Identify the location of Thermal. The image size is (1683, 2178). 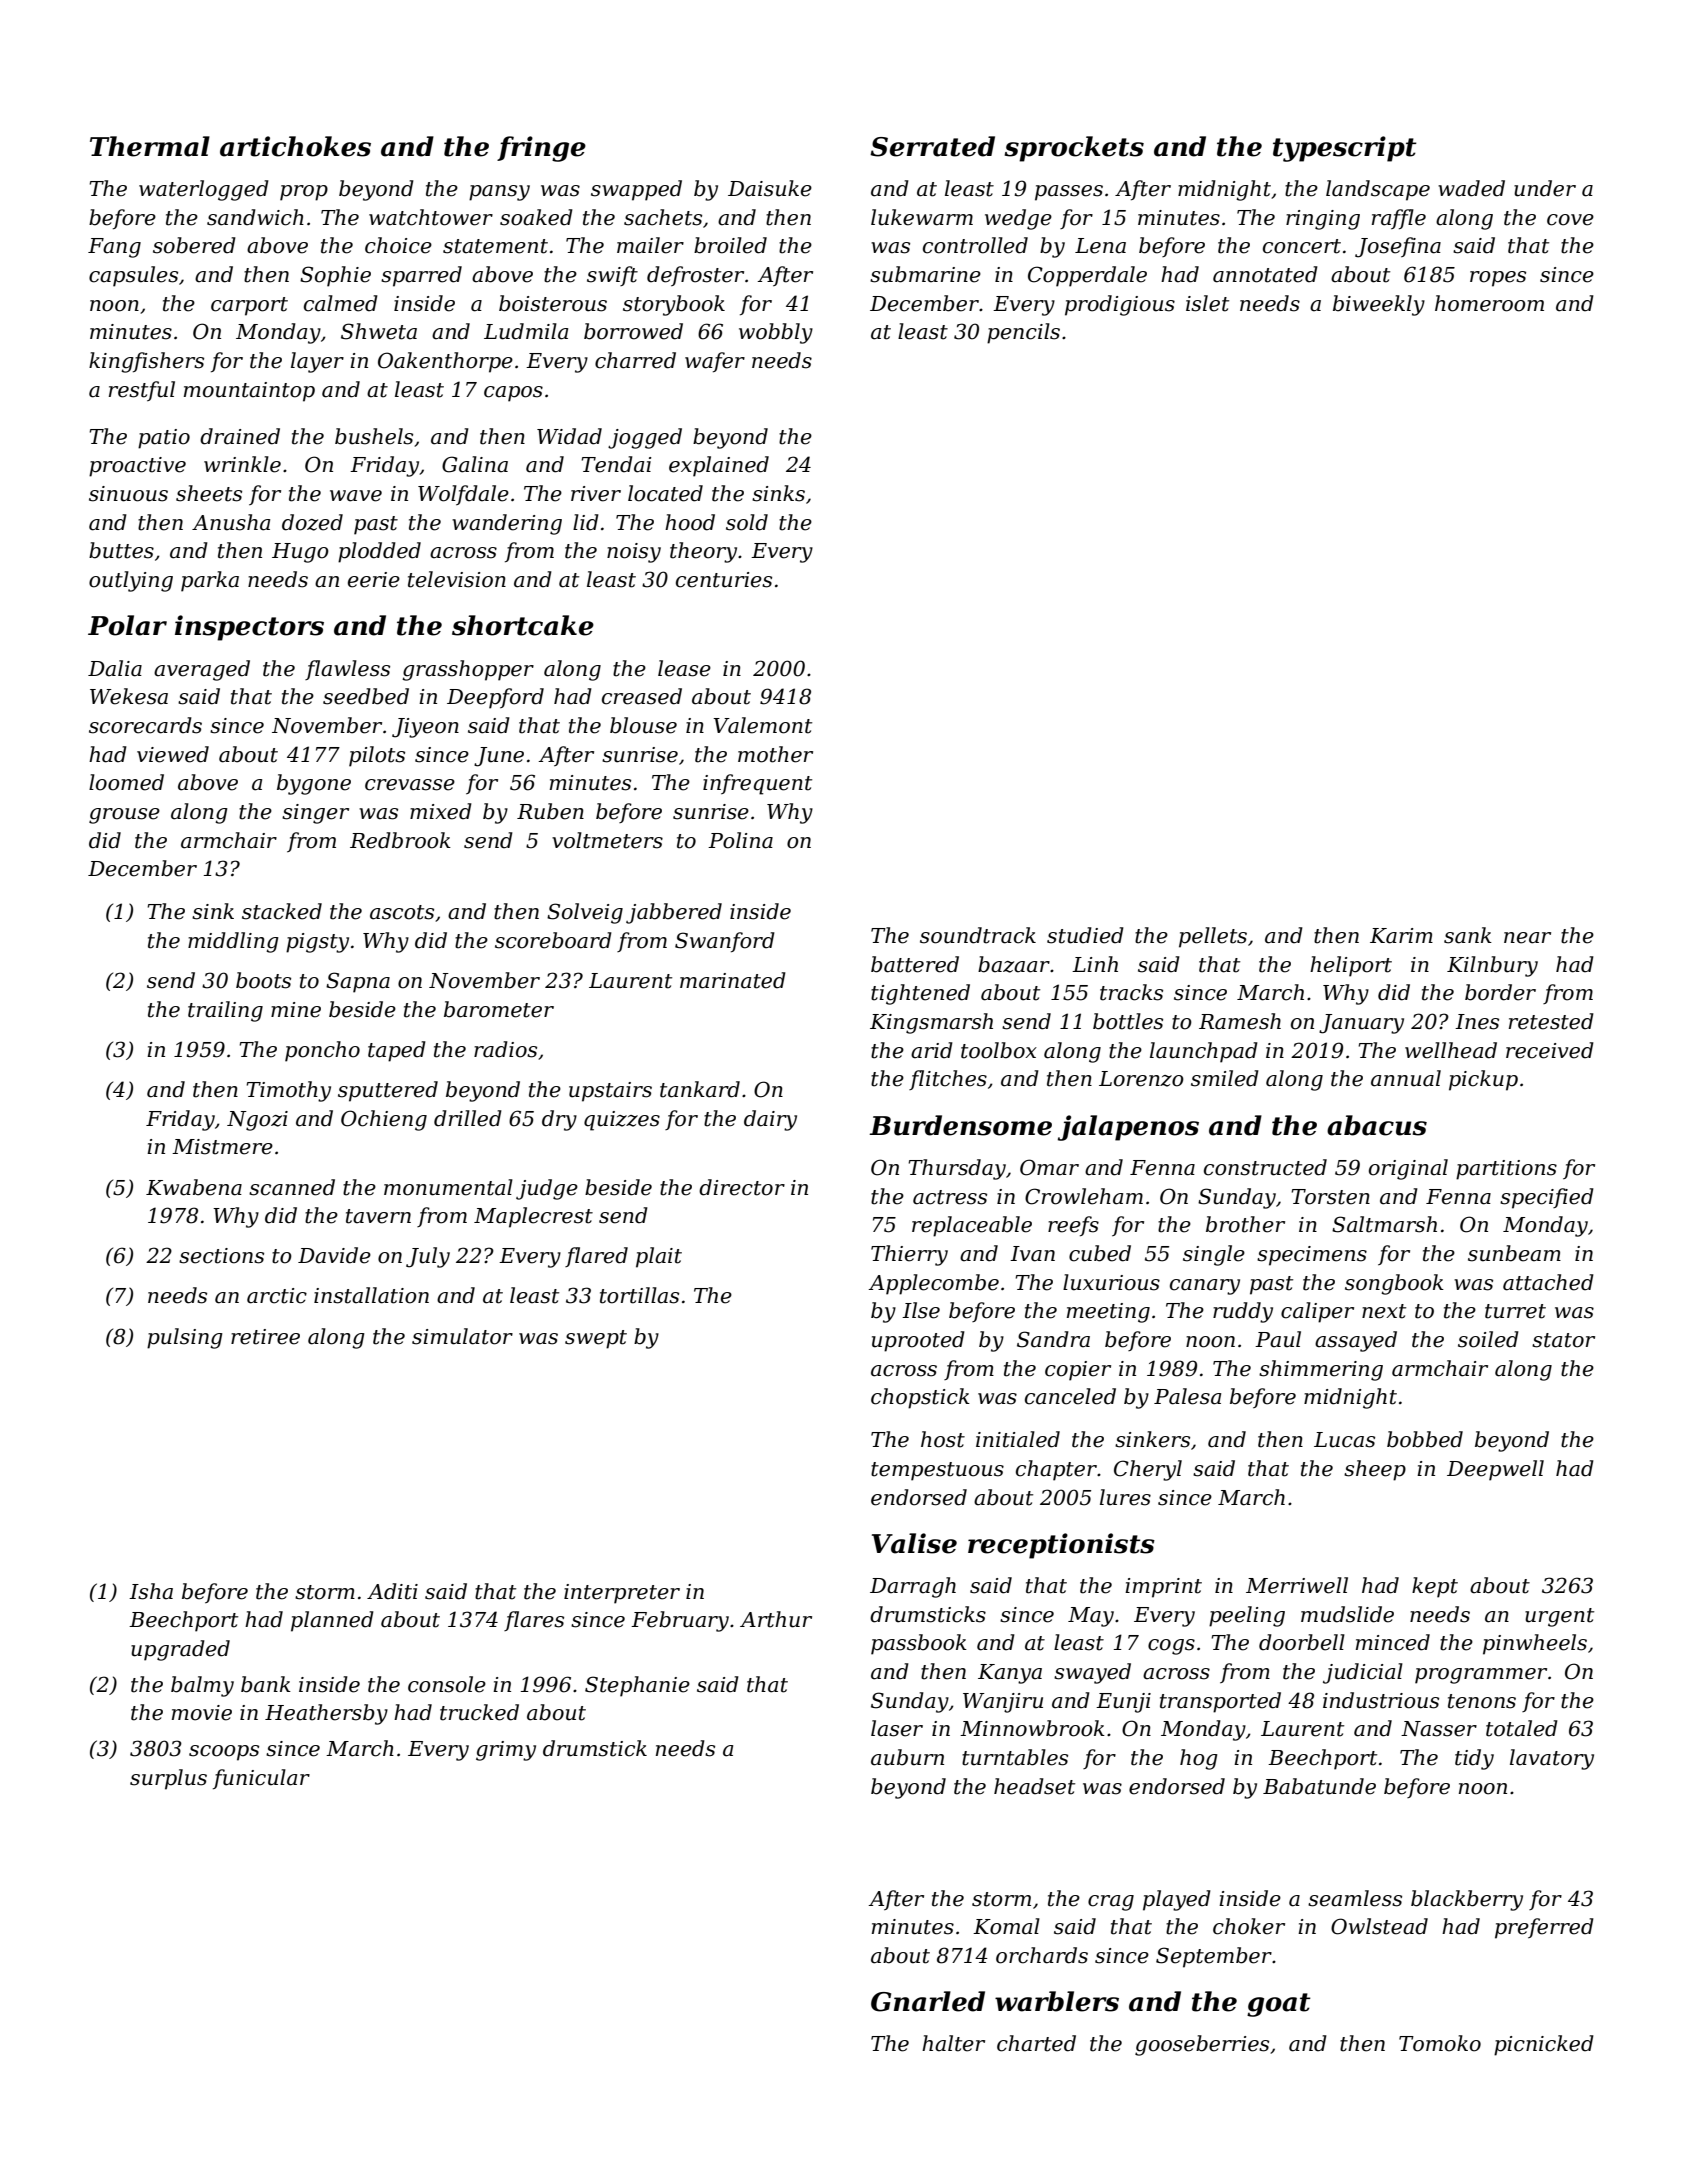
(150, 146).
